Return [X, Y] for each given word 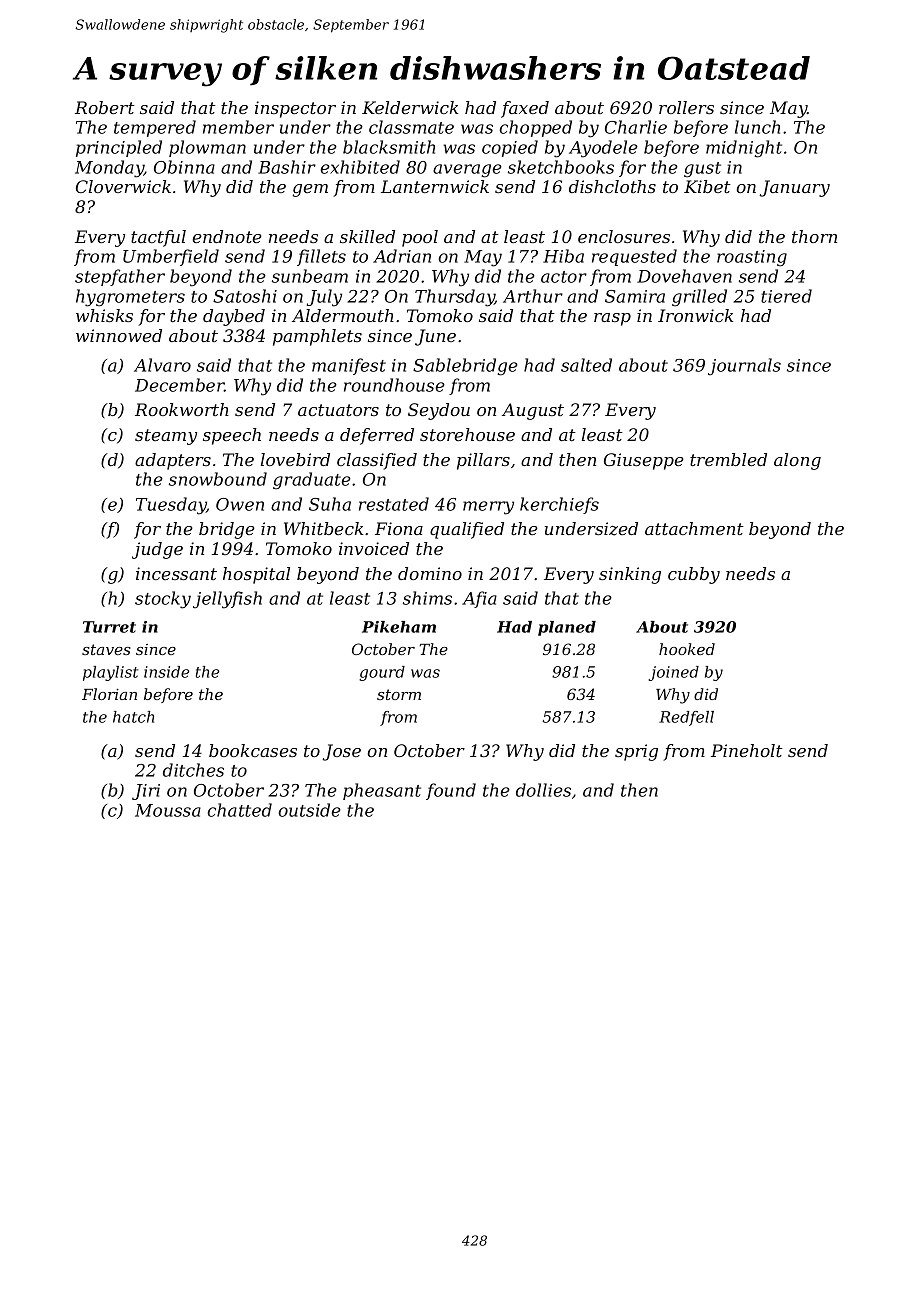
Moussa [168, 810]
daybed [234, 317]
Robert [105, 107]
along [797, 461]
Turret [109, 627]
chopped [535, 128]
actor [564, 277]
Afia [479, 599]
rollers [686, 107]
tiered [786, 296]
